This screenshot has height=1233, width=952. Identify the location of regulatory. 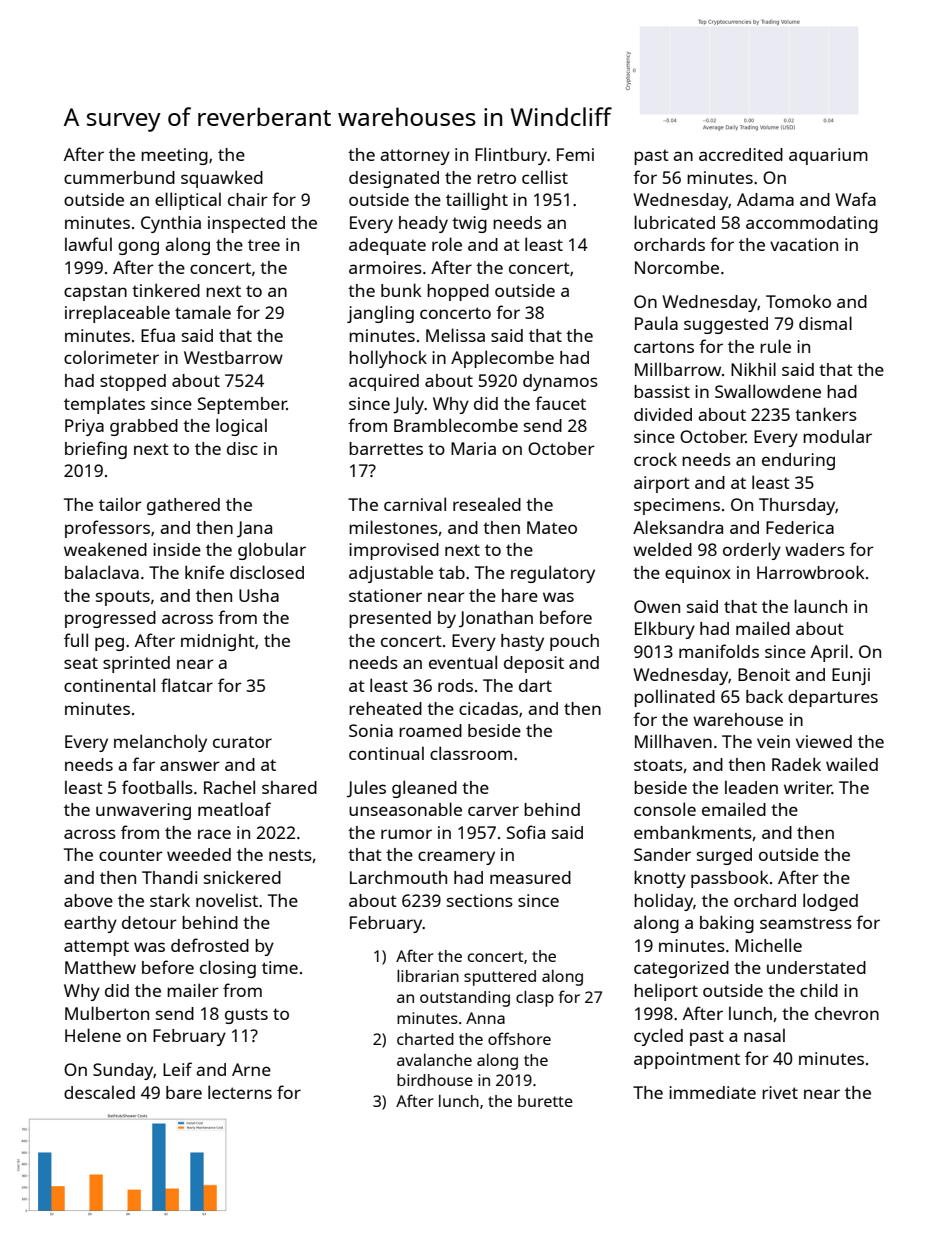
(553, 574).
